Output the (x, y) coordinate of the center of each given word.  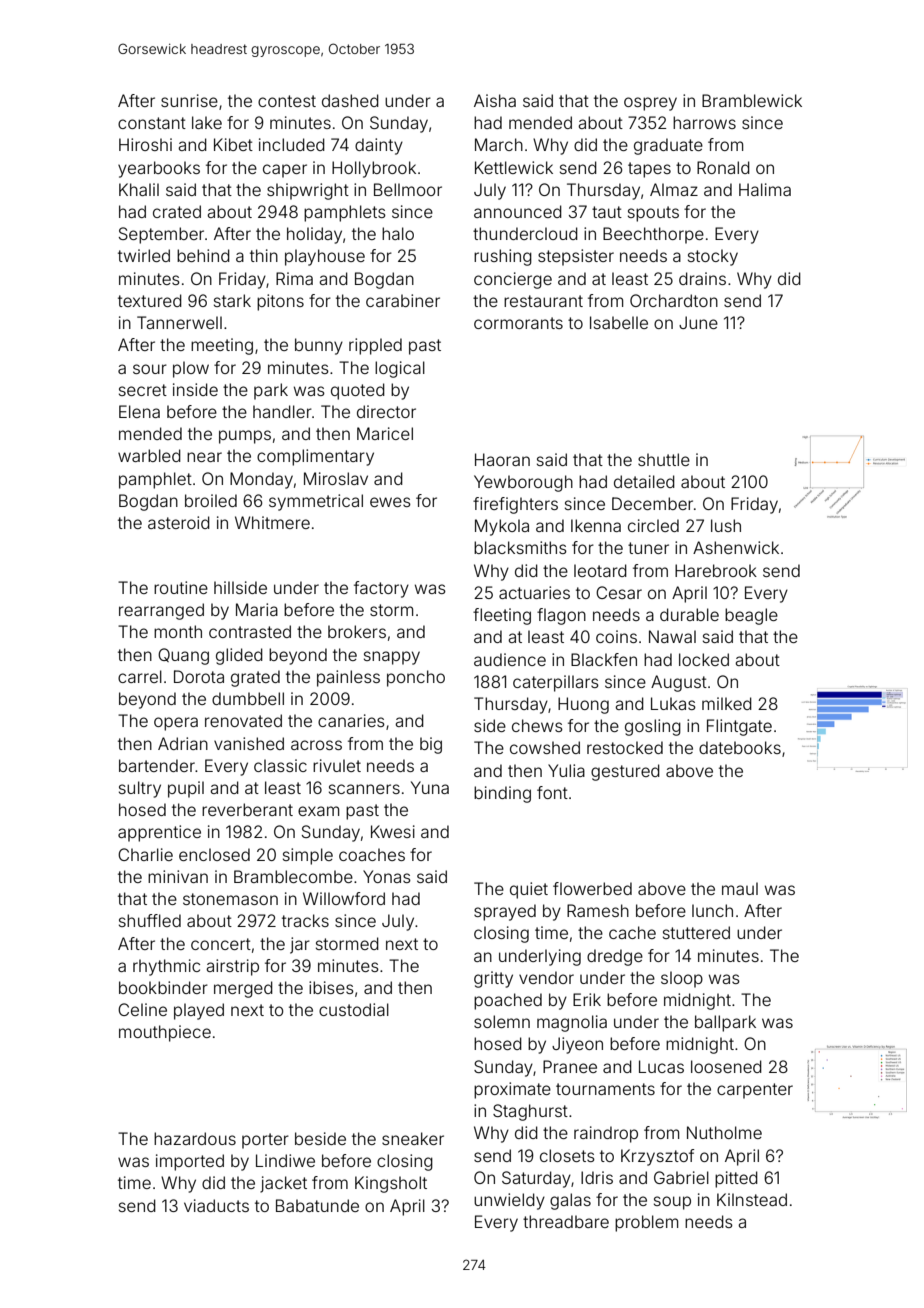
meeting (222, 346)
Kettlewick (514, 167)
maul (740, 888)
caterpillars (556, 683)
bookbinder (163, 987)
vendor (546, 977)
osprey (650, 104)
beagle (751, 616)
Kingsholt (391, 1184)
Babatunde (317, 1205)
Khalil (139, 189)
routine (181, 587)
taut (607, 212)
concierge (513, 280)
